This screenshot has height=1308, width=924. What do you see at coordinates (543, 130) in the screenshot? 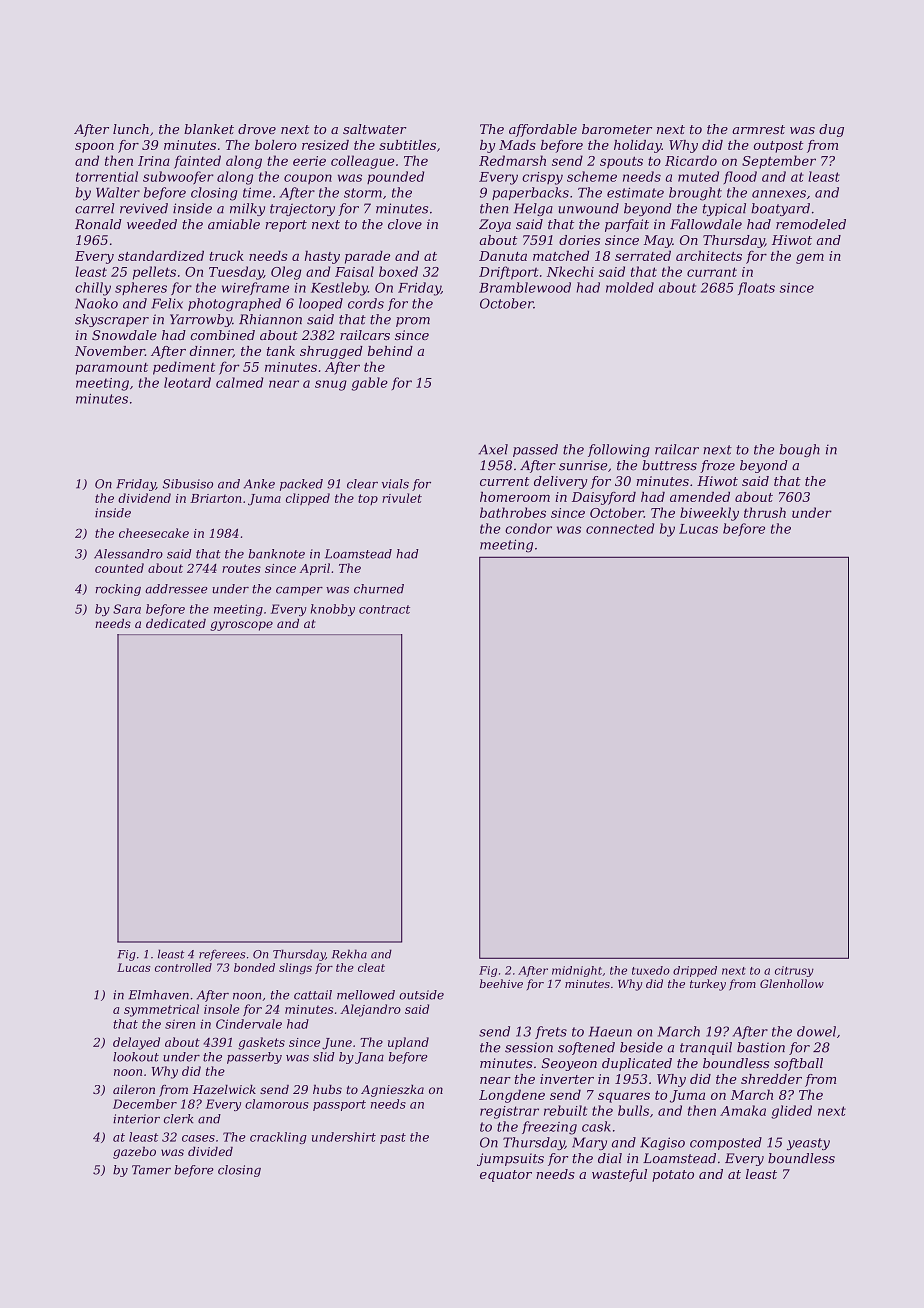
I see `affordable` at bounding box center [543, 130].
